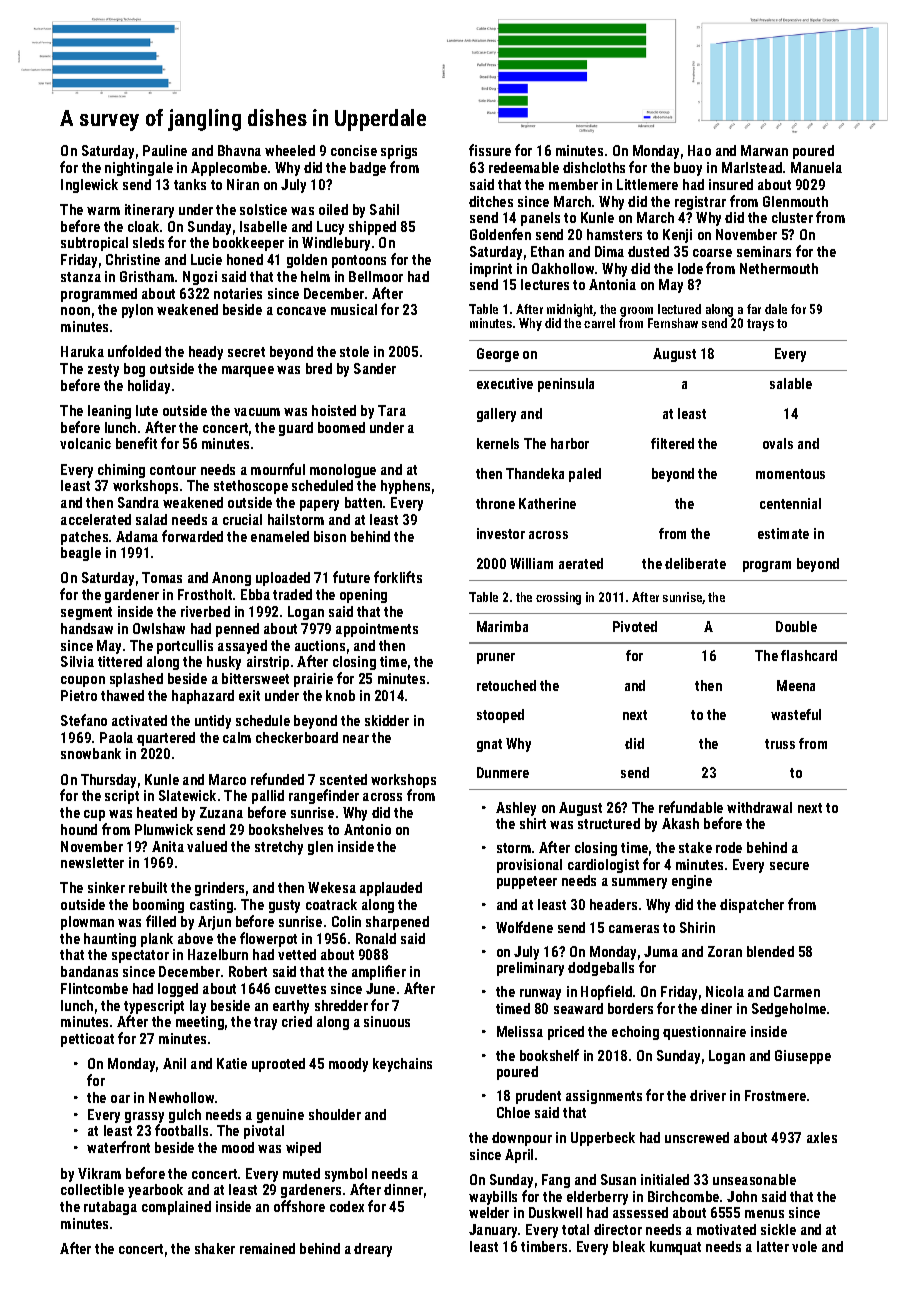 The image size is (908, 1316). What do you see at coordinates (789, 866) in the screenshot?
I see `secure` at bounding box center [789, 866].
